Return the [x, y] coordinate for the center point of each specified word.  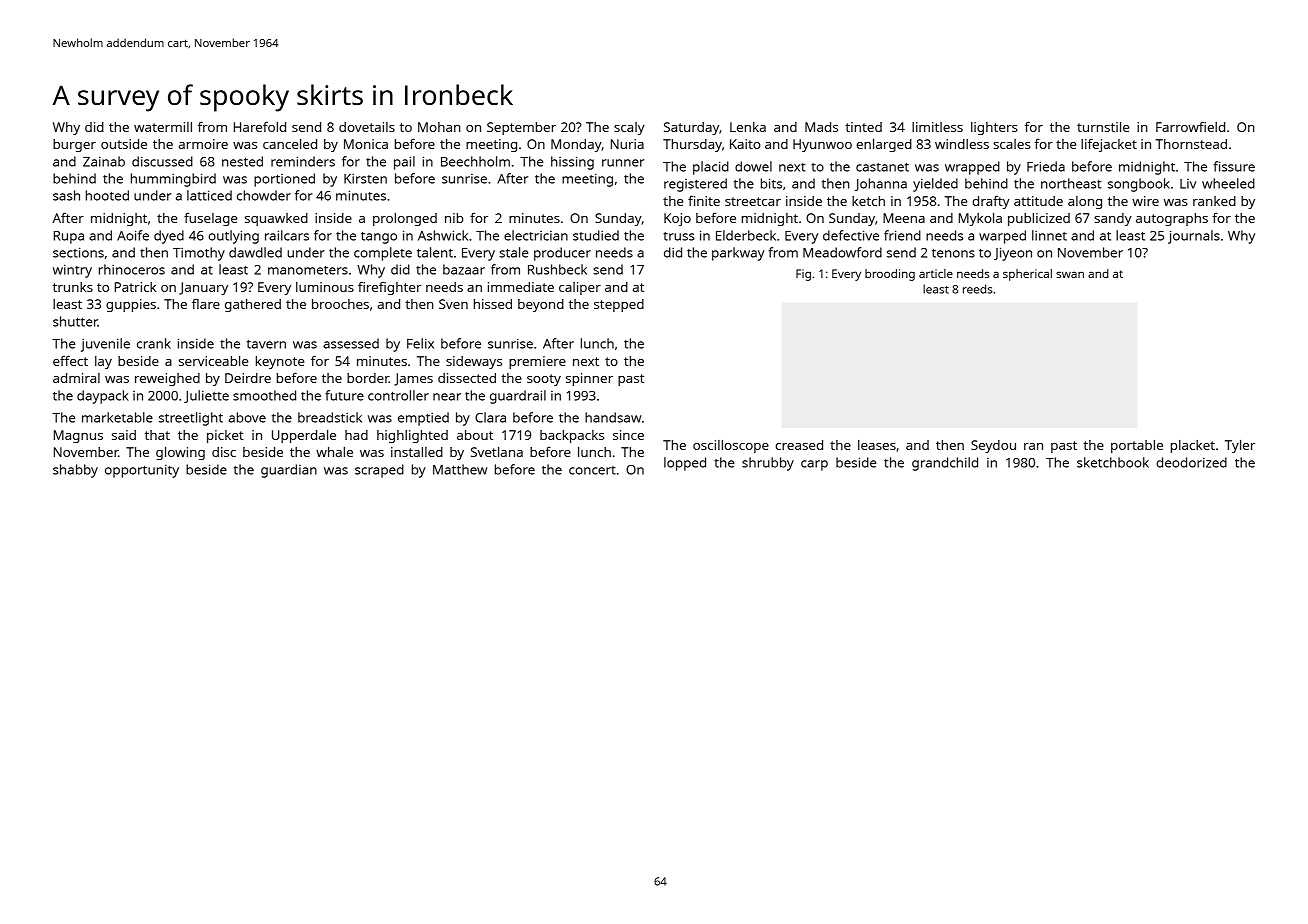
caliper [580, 288]
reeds [978, 289]
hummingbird [173, 180]
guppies [131, 305]
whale [334, 452]
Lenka [748, 127]
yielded [935, 185]
